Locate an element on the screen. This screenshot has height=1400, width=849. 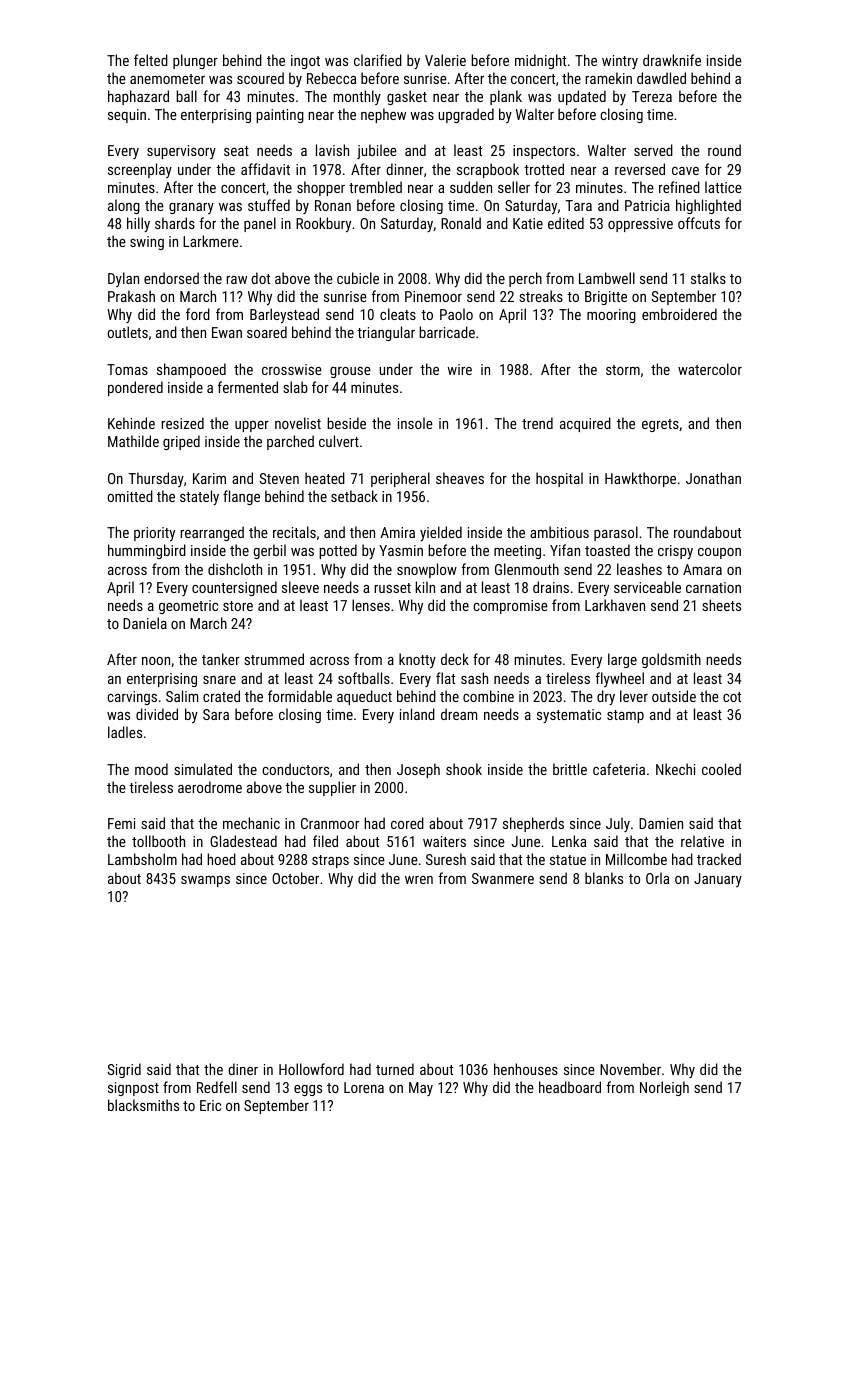
Jonathan is located at coordinates (713, 478).
